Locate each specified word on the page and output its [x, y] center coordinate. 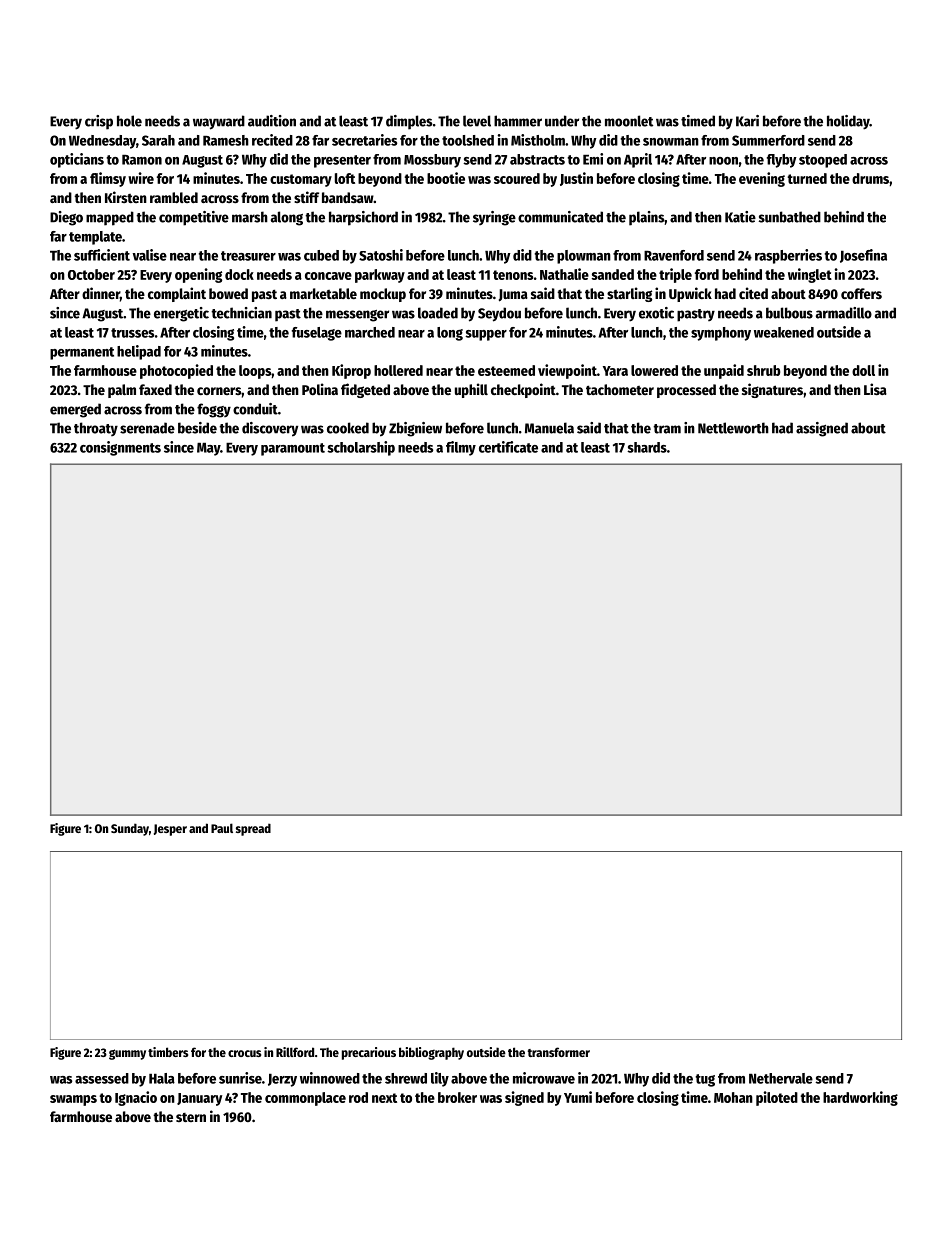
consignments [120, 448]
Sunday [130, 829]
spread [253, 829]
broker [457, 1097]
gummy [127, 1054]
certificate [508, 447]
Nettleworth [733, 428]
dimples [409, 122]
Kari [747, 121]
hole [129, 121]
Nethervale [781, 1078]
